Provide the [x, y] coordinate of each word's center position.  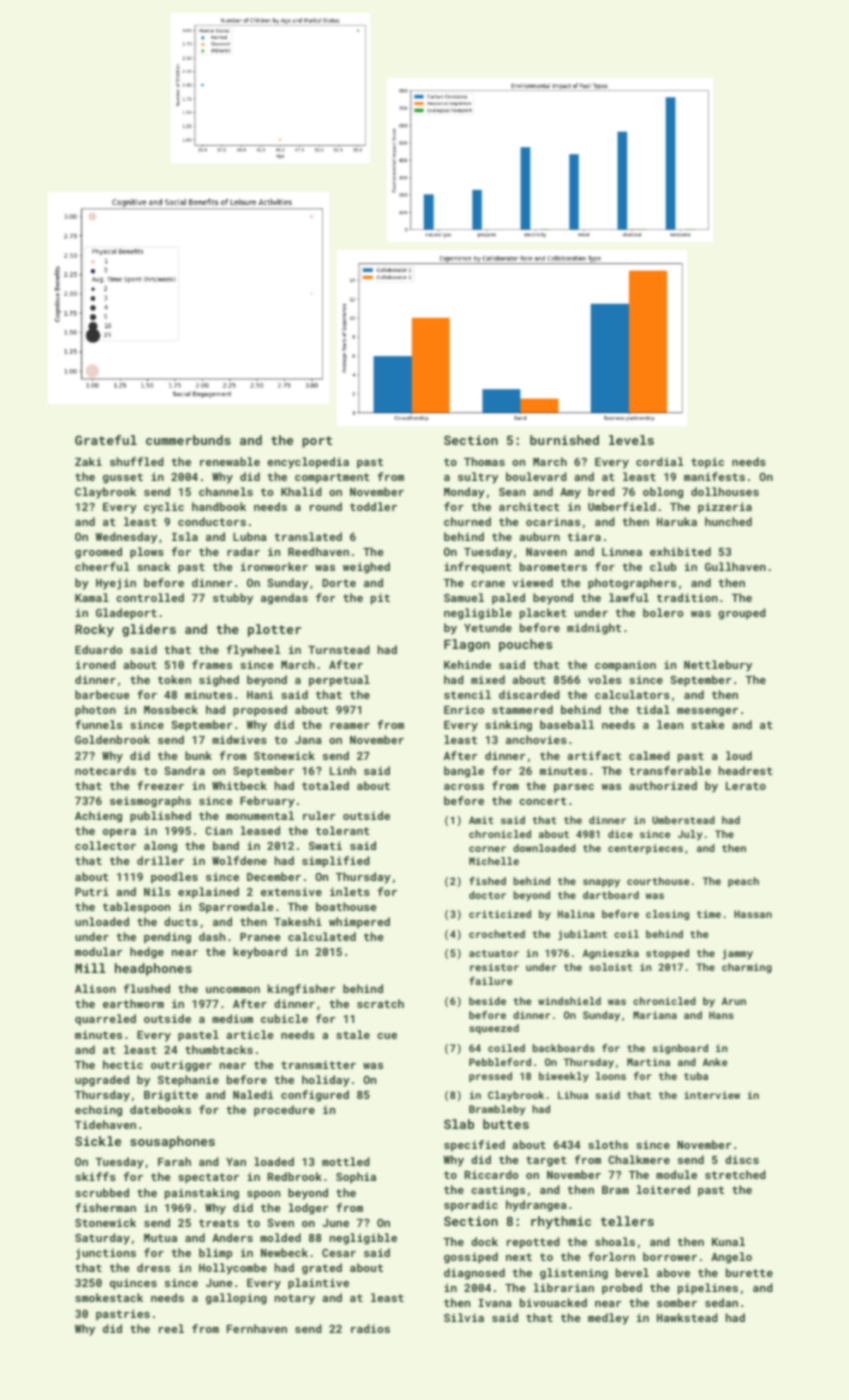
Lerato [746, 786]
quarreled [105, 1020]
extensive [291, 891]
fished [487, 881]
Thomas [484, 461]
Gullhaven [735, 566]
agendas [284, 599]
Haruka [677, 521]
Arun [734, 1001]
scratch [380, 1003]
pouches [525, 645]
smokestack [109, 1297]
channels [226, 491]
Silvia [464, 1317]
